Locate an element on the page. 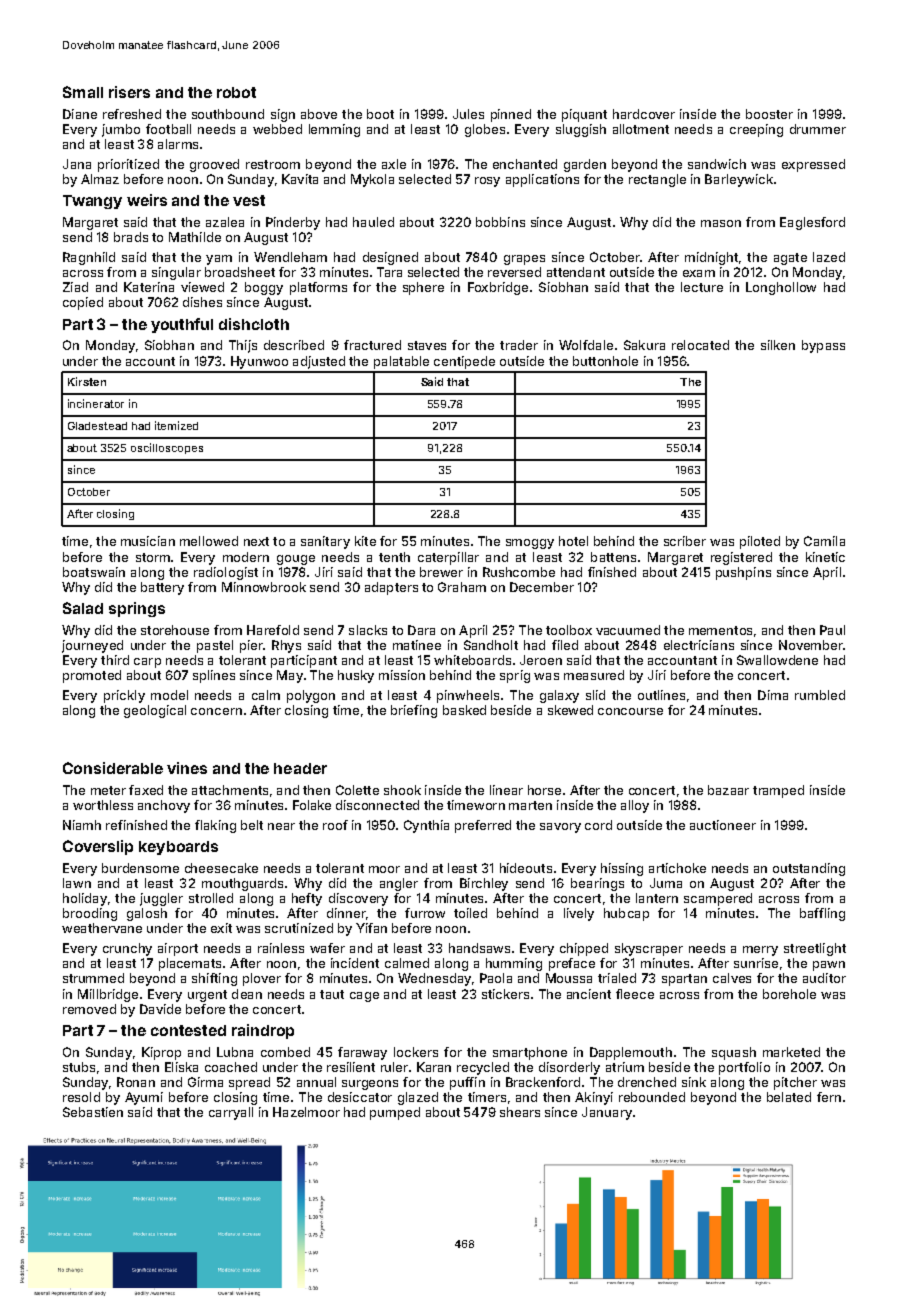 The image size is (908, 1316). Ronan is located at coordinates (136, 1082).
